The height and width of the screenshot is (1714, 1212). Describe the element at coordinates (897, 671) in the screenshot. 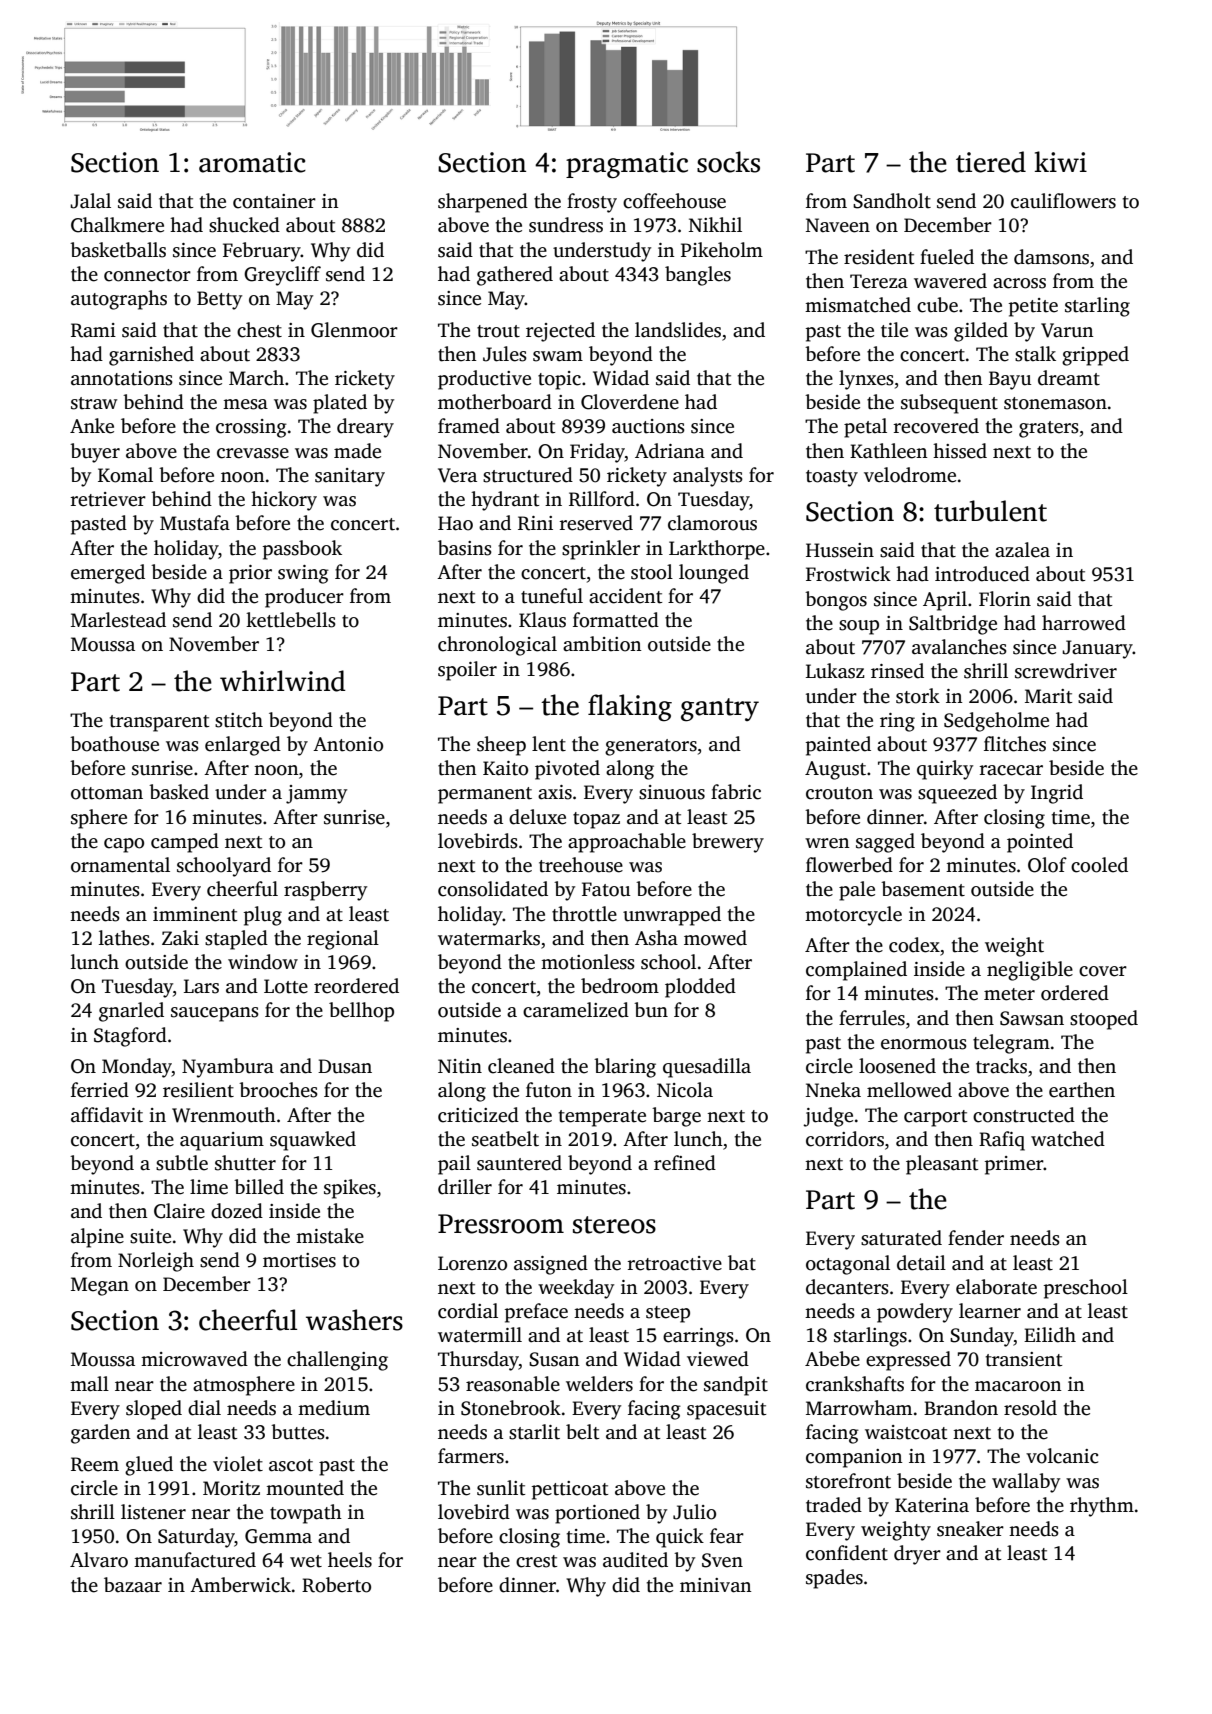

I see `rinsed` at that location.
